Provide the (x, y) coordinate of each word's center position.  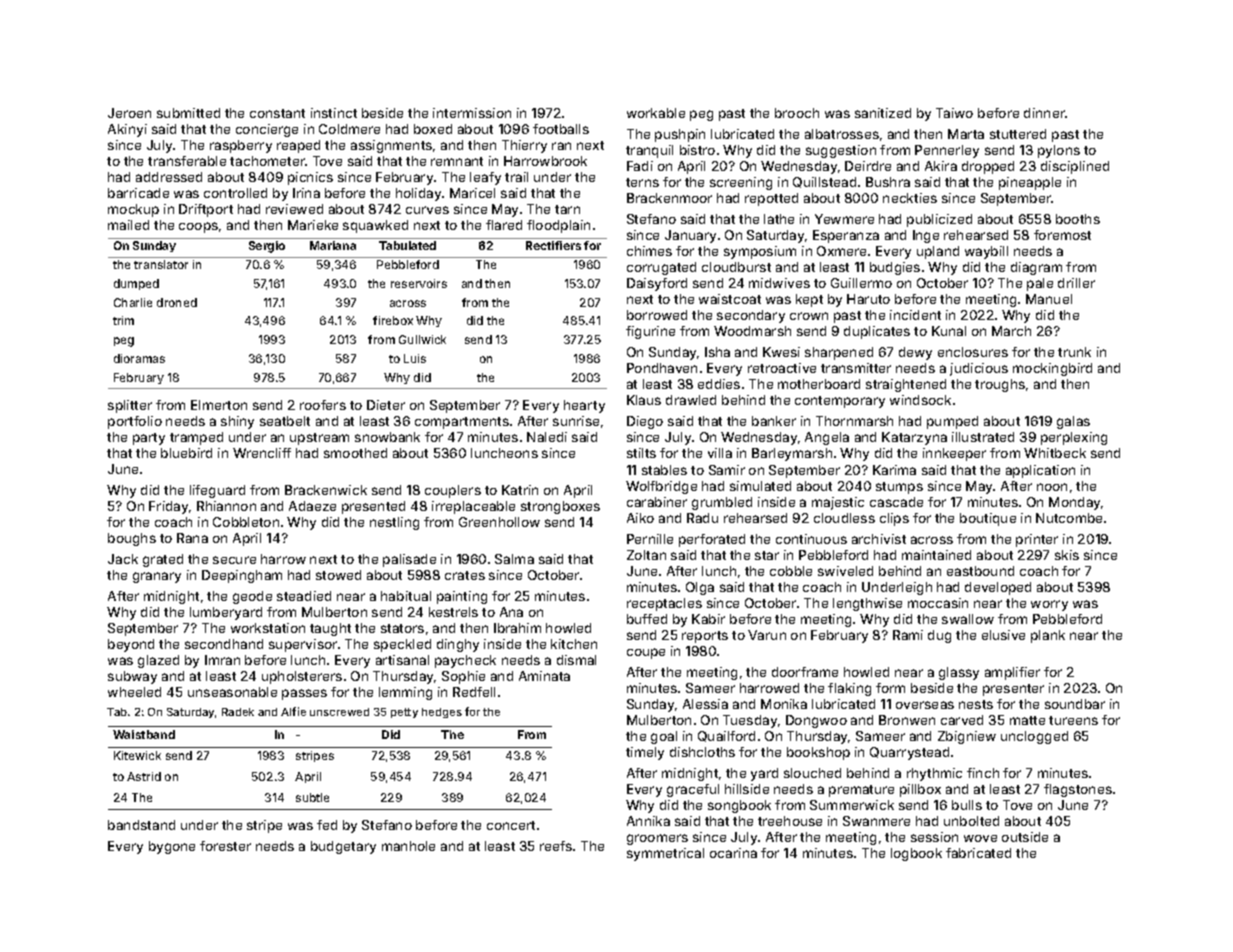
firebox (393, 320)
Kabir (708, 619)
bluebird (186, 453)
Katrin (520, 490)
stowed (338, 575)
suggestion (841, 151)
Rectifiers (553, 245)
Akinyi (127, 130)
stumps (899, 488)
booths (1078, 219)
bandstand (141, 825)
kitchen (574, 644)
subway (132, 677)
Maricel (472, 193)
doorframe (805, 672)
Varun (767, 635)
